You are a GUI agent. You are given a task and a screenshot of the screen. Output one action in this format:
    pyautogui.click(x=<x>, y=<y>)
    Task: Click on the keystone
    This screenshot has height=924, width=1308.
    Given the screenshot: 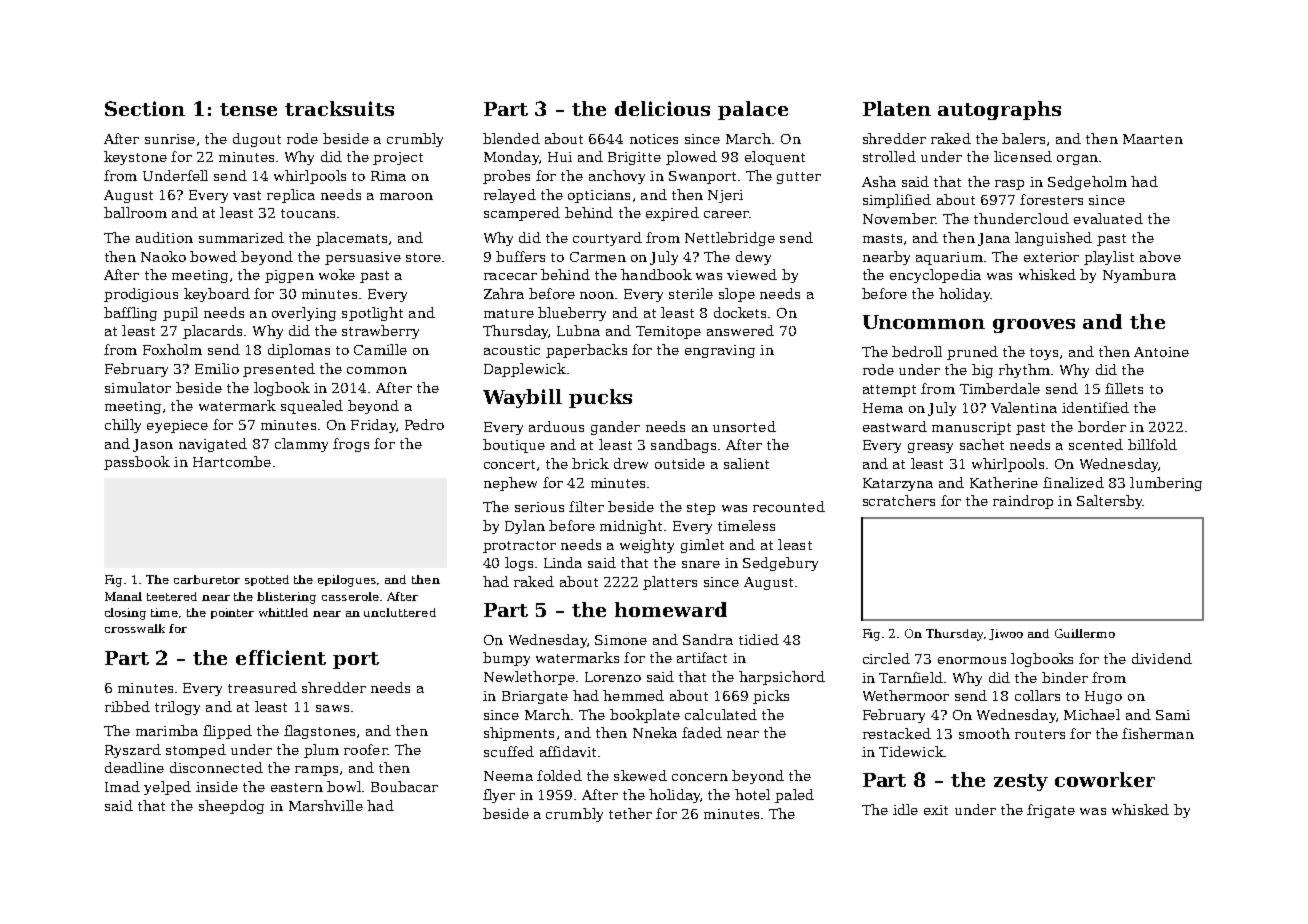 What is the action you would take?
    pyautogui.click(x=135, y=158)
